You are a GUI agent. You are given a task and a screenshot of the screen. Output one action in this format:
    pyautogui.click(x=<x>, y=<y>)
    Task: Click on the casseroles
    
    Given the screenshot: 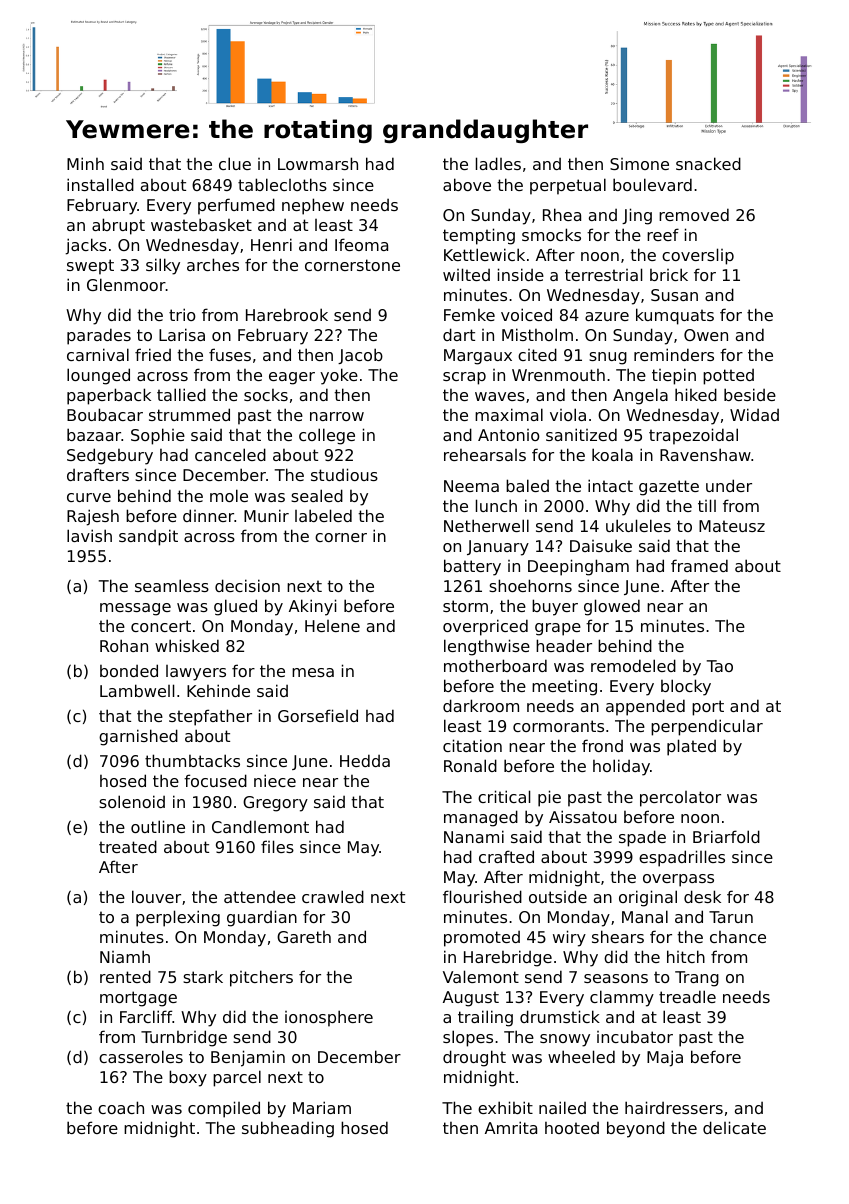 What is the action you would take?
    pyautogui.click(x=141, y=1056)
